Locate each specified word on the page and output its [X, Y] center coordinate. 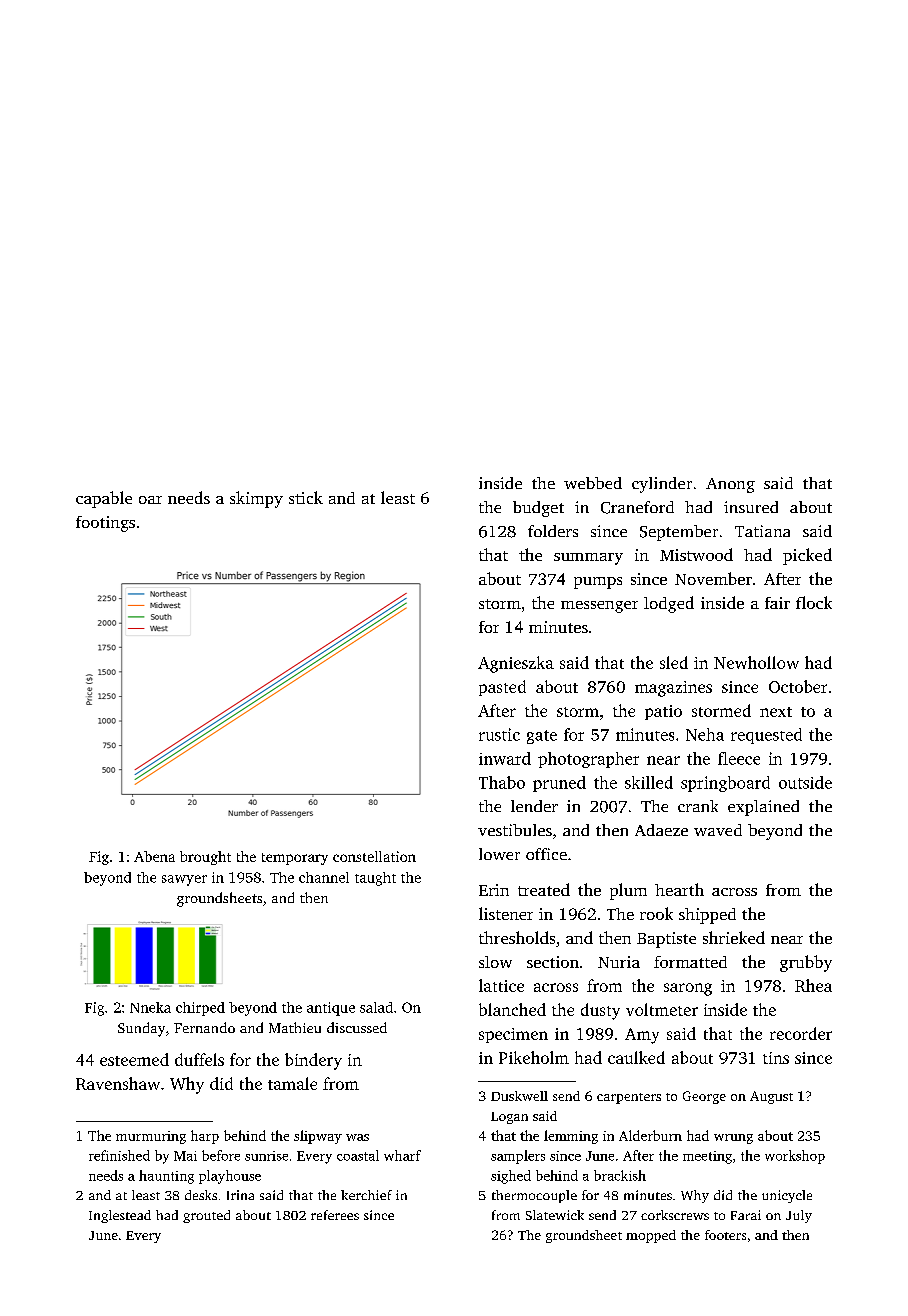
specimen [513, 1035]
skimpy [256, 499]
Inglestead [120, 1216]
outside [805, 782]
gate [542, 737]
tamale [292, 1083]
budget [538, 509]
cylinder [662, 485]
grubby [806, 963]
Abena [154, 856]
